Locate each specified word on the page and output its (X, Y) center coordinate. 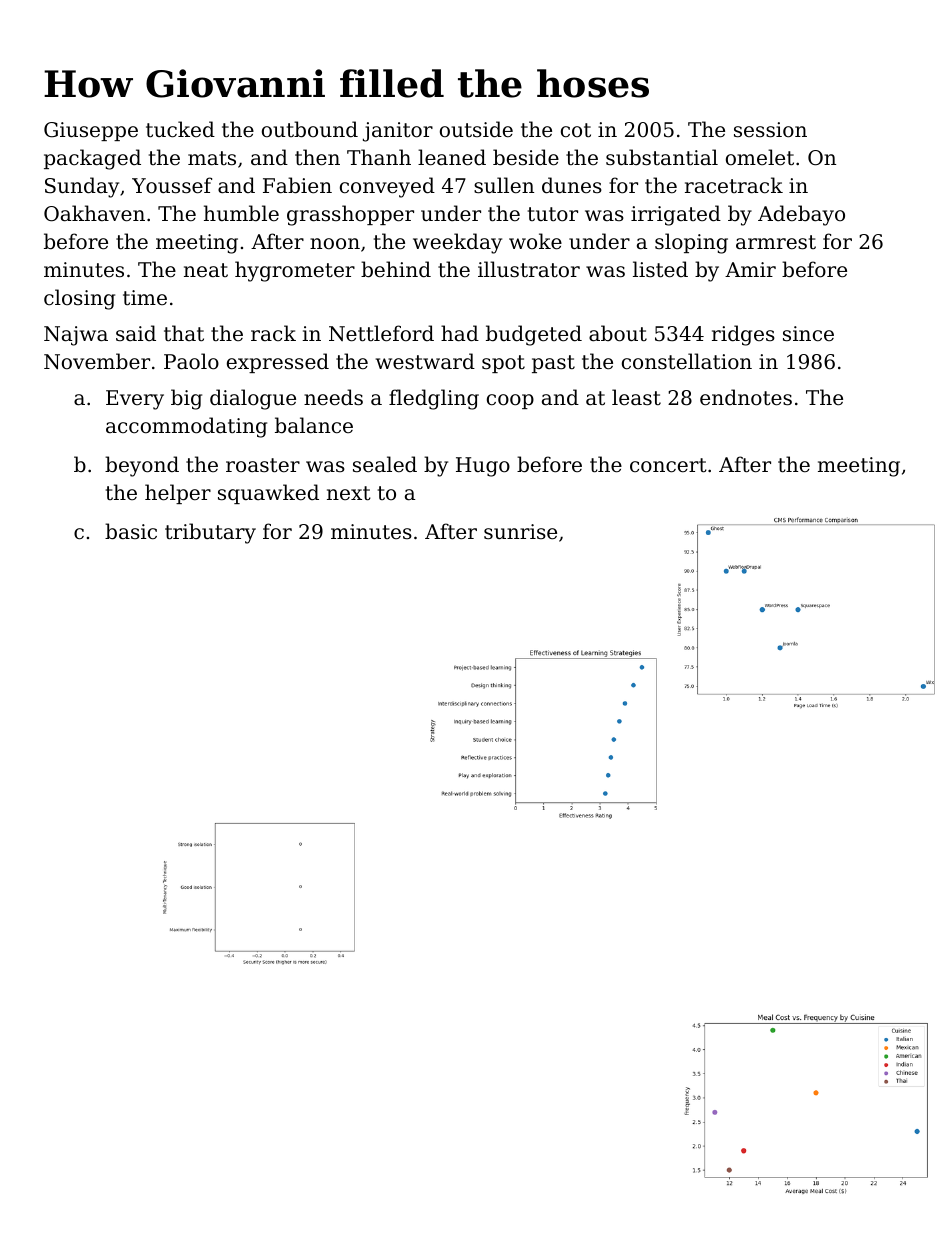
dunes (572, 185)
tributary (210, 533)
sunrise (520, 532)
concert (668, 465)
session (770, 130)
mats (212, 158)
